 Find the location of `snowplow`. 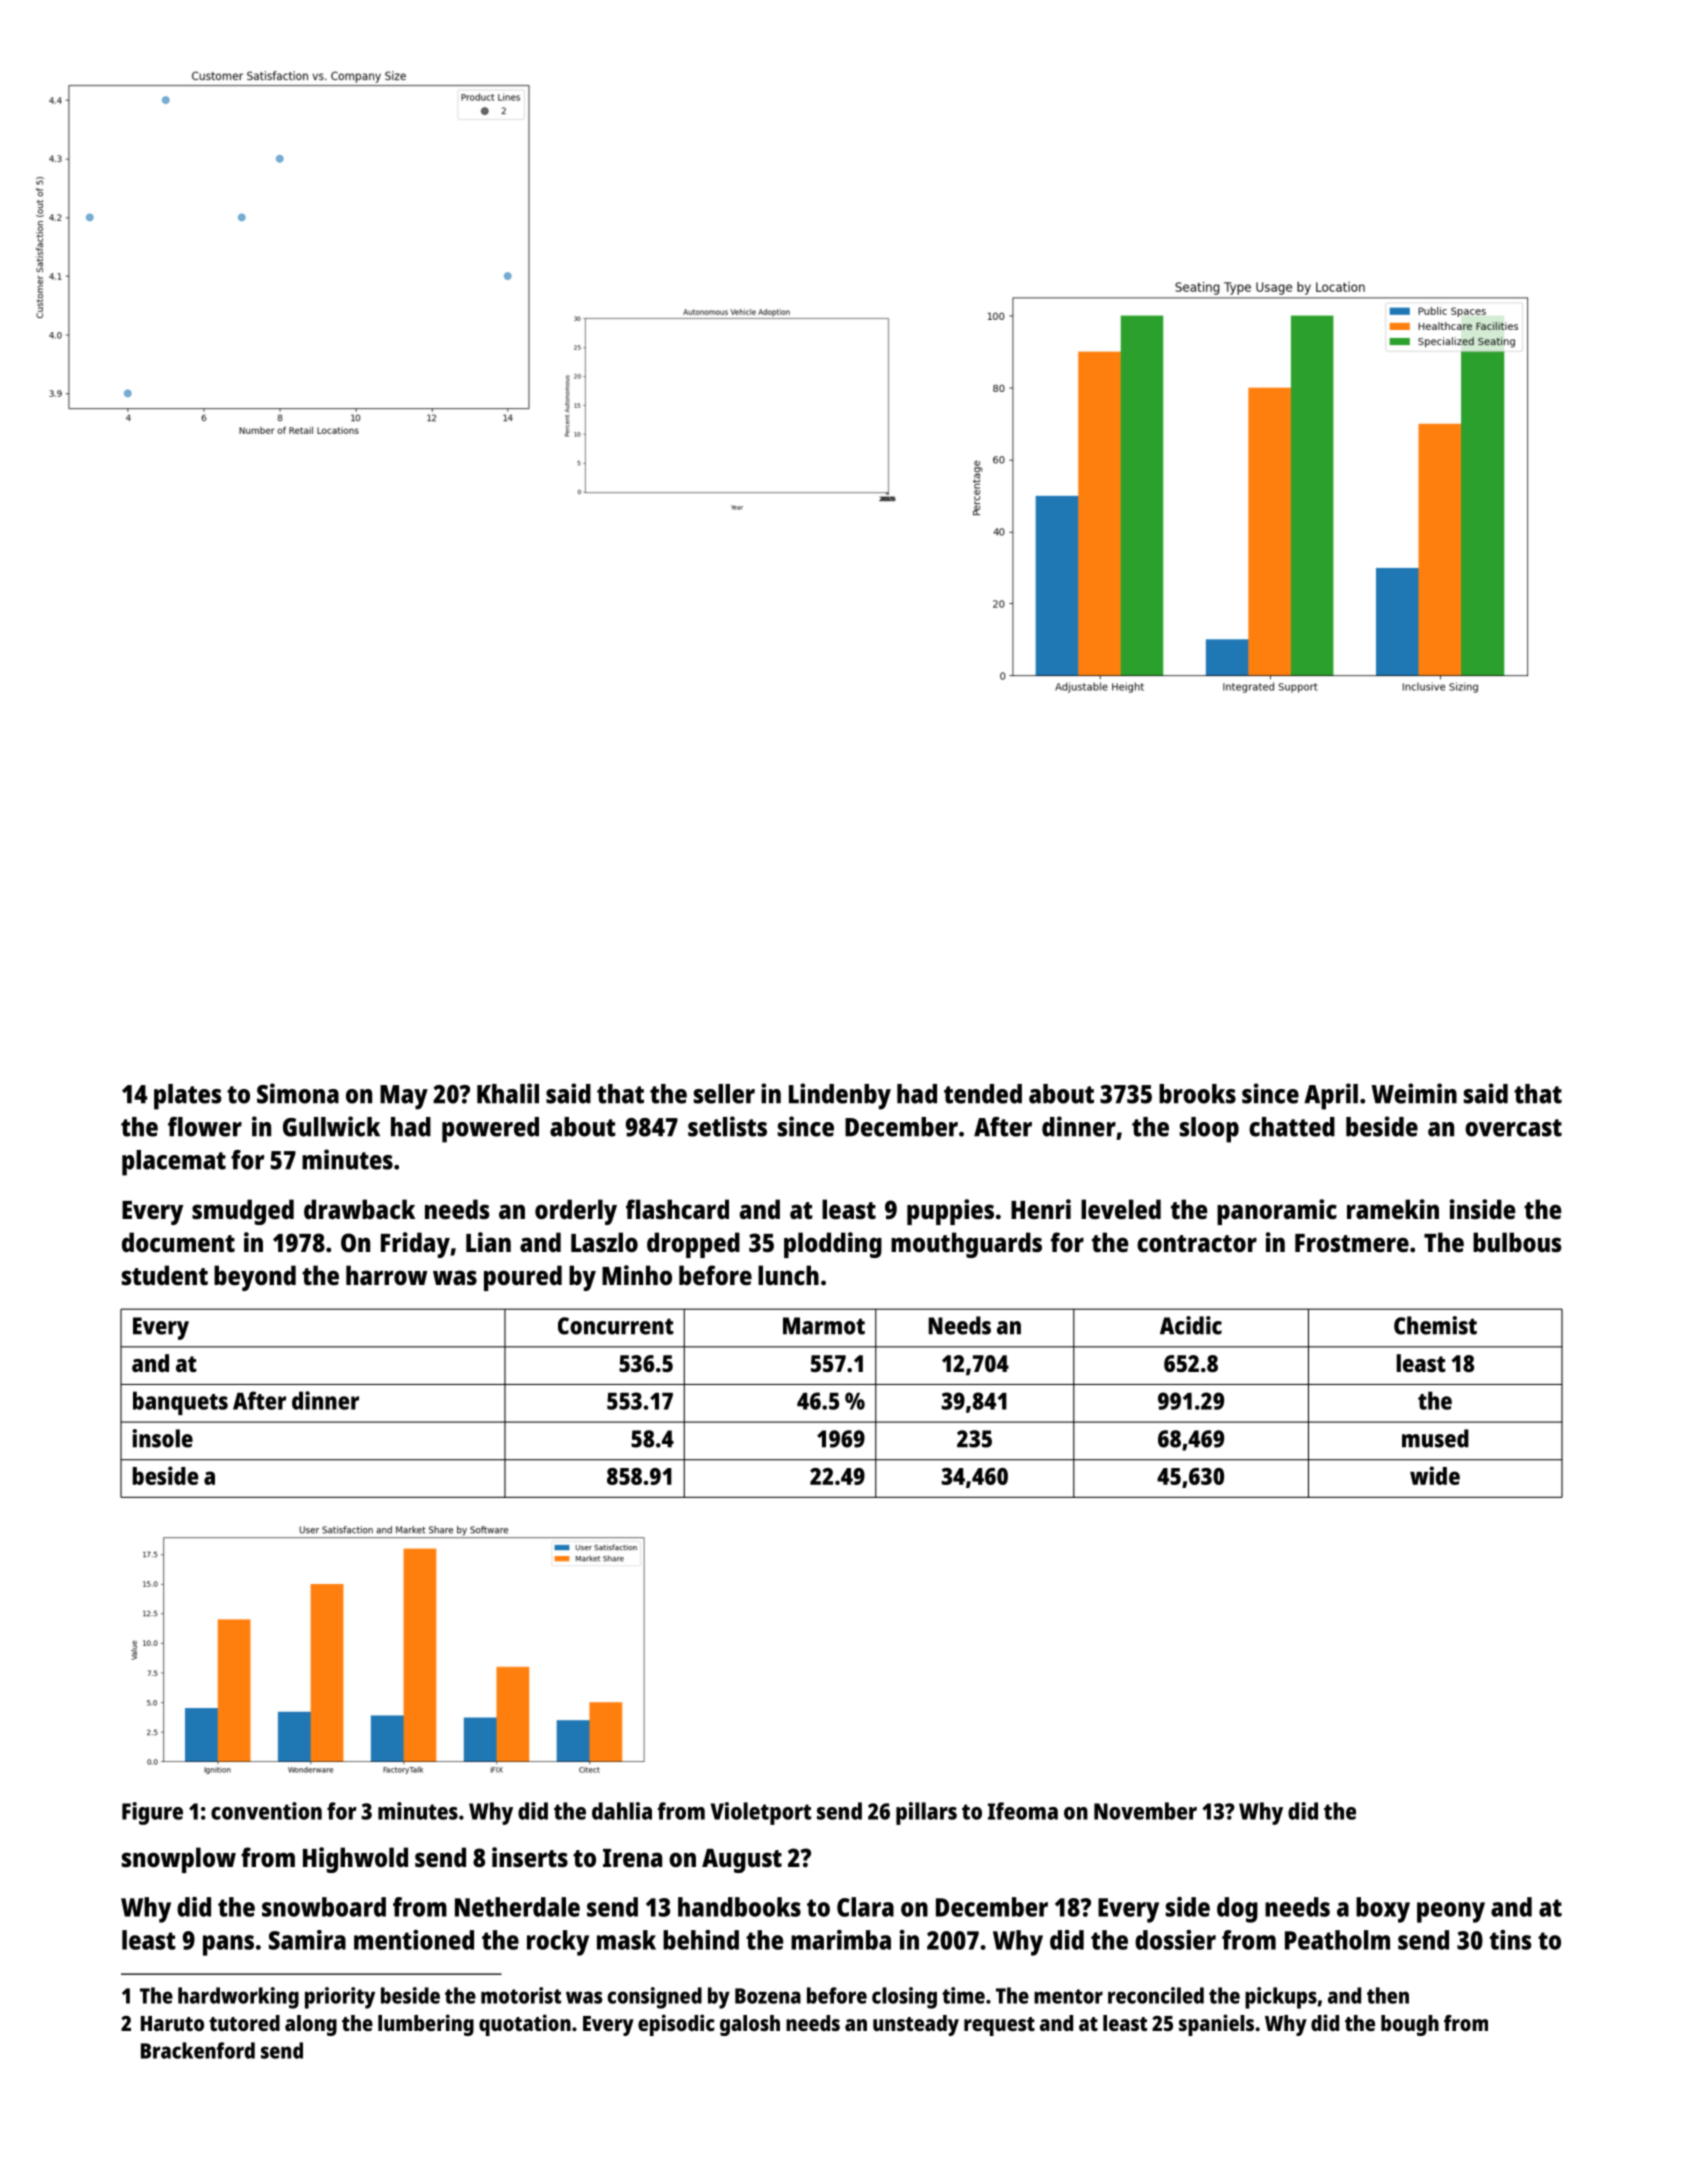

snowplow is located at coordinates (179, 1860).
